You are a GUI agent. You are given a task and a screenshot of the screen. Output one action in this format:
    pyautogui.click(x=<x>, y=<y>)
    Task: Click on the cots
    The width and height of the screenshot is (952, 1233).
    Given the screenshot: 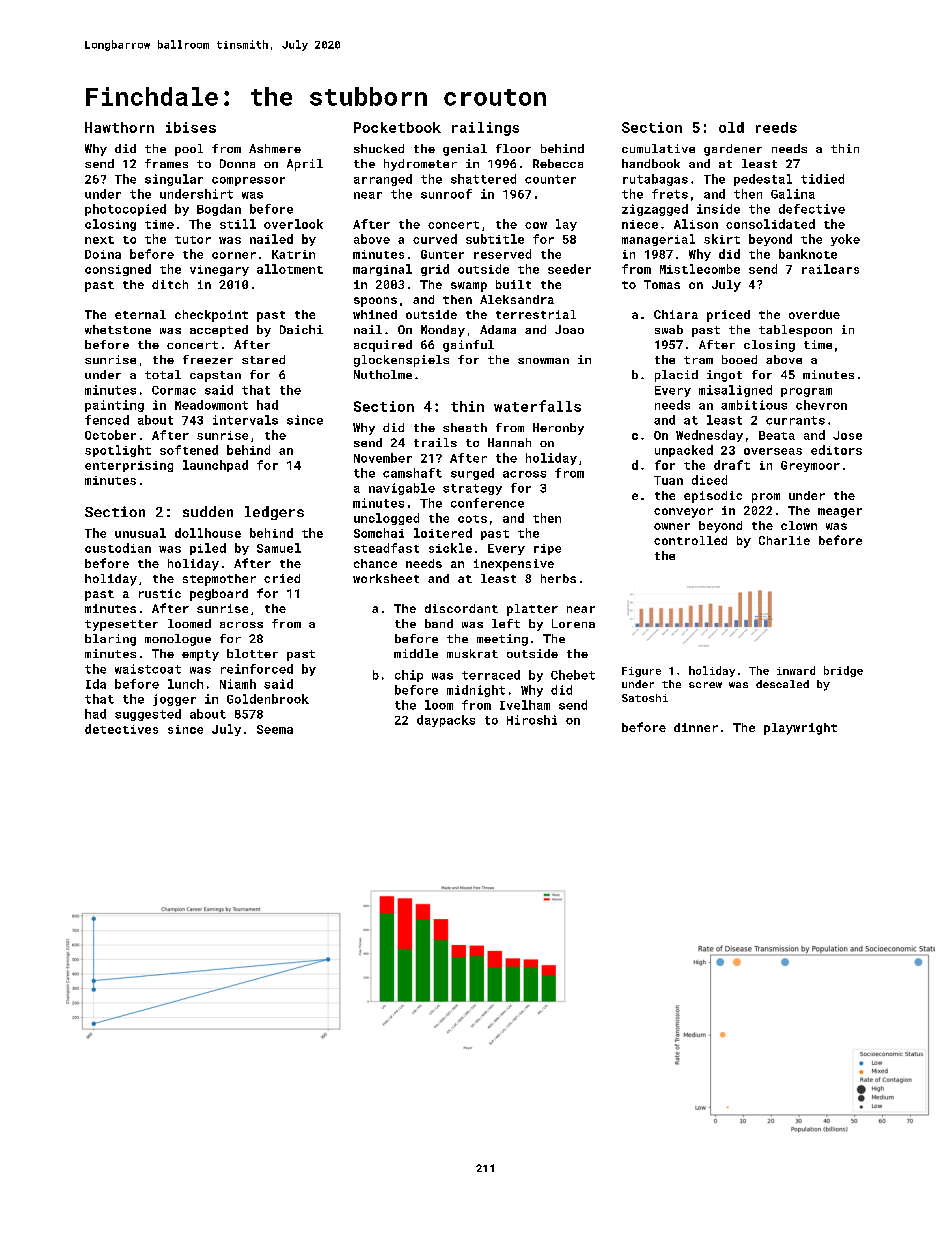 What is the action you would take?
    pyautogui.click(x=472, y=519)
